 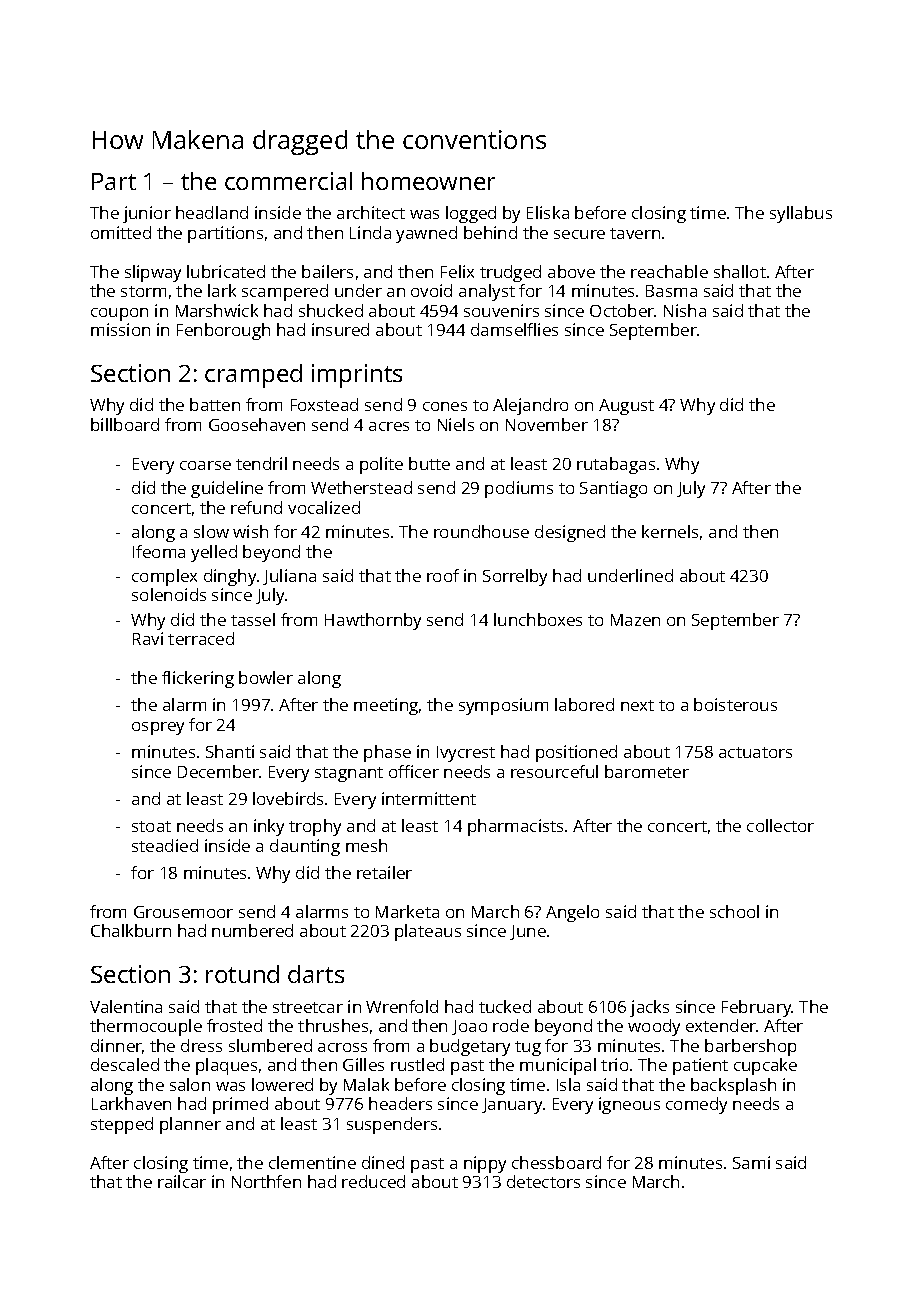 I want to click on Ivycrest, so click(x=466, y=754).
